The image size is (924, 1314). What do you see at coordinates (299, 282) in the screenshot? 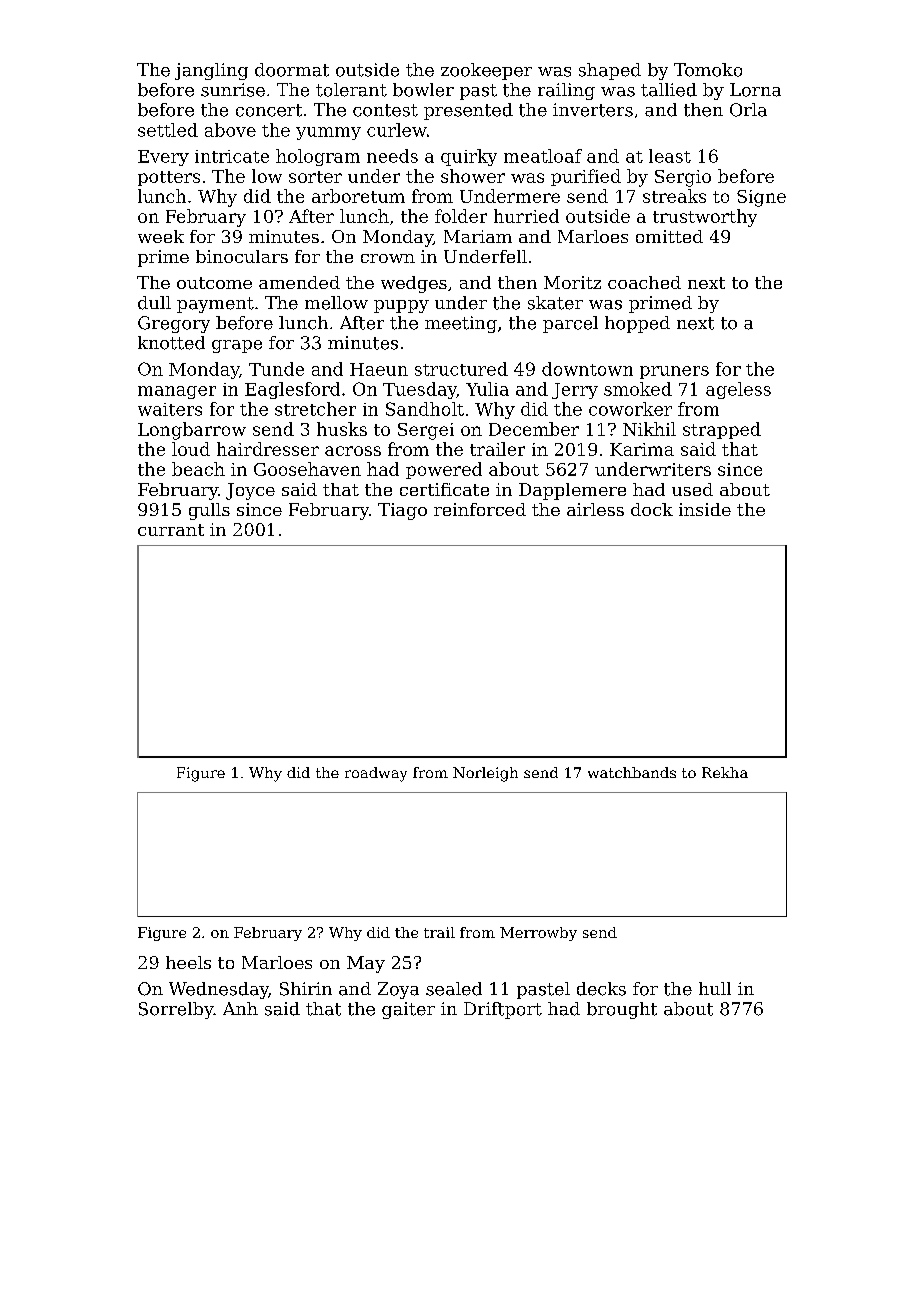
I see `amended` at bounding box center [299, 282].
